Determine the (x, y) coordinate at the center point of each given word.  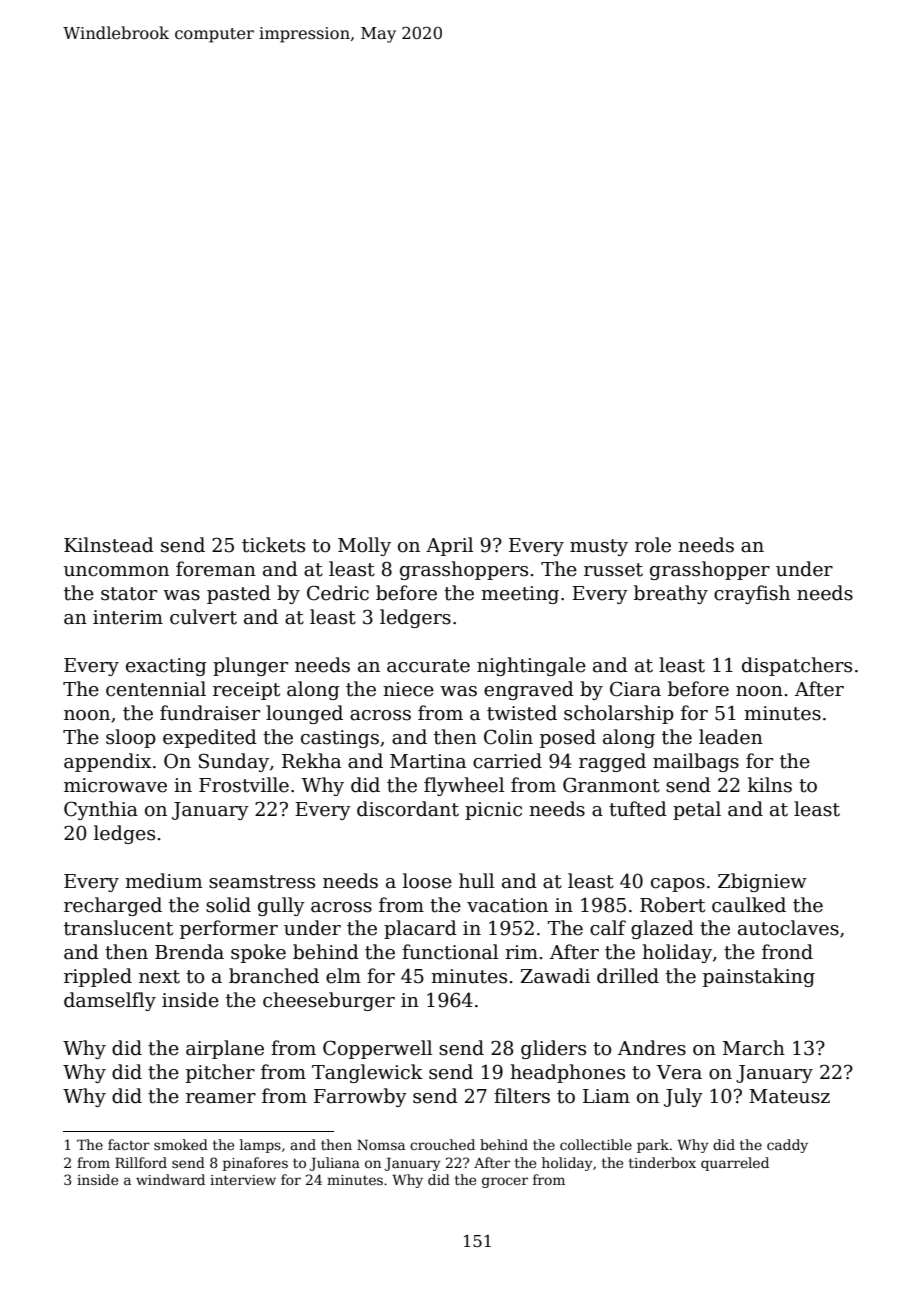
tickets (273, 545)
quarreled (735, 1164)
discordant (408, 809)
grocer (505, 1182)
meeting (520, 595)
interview (243, 1180)
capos (678, 885)
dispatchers (797, 666)
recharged (113, 906)
